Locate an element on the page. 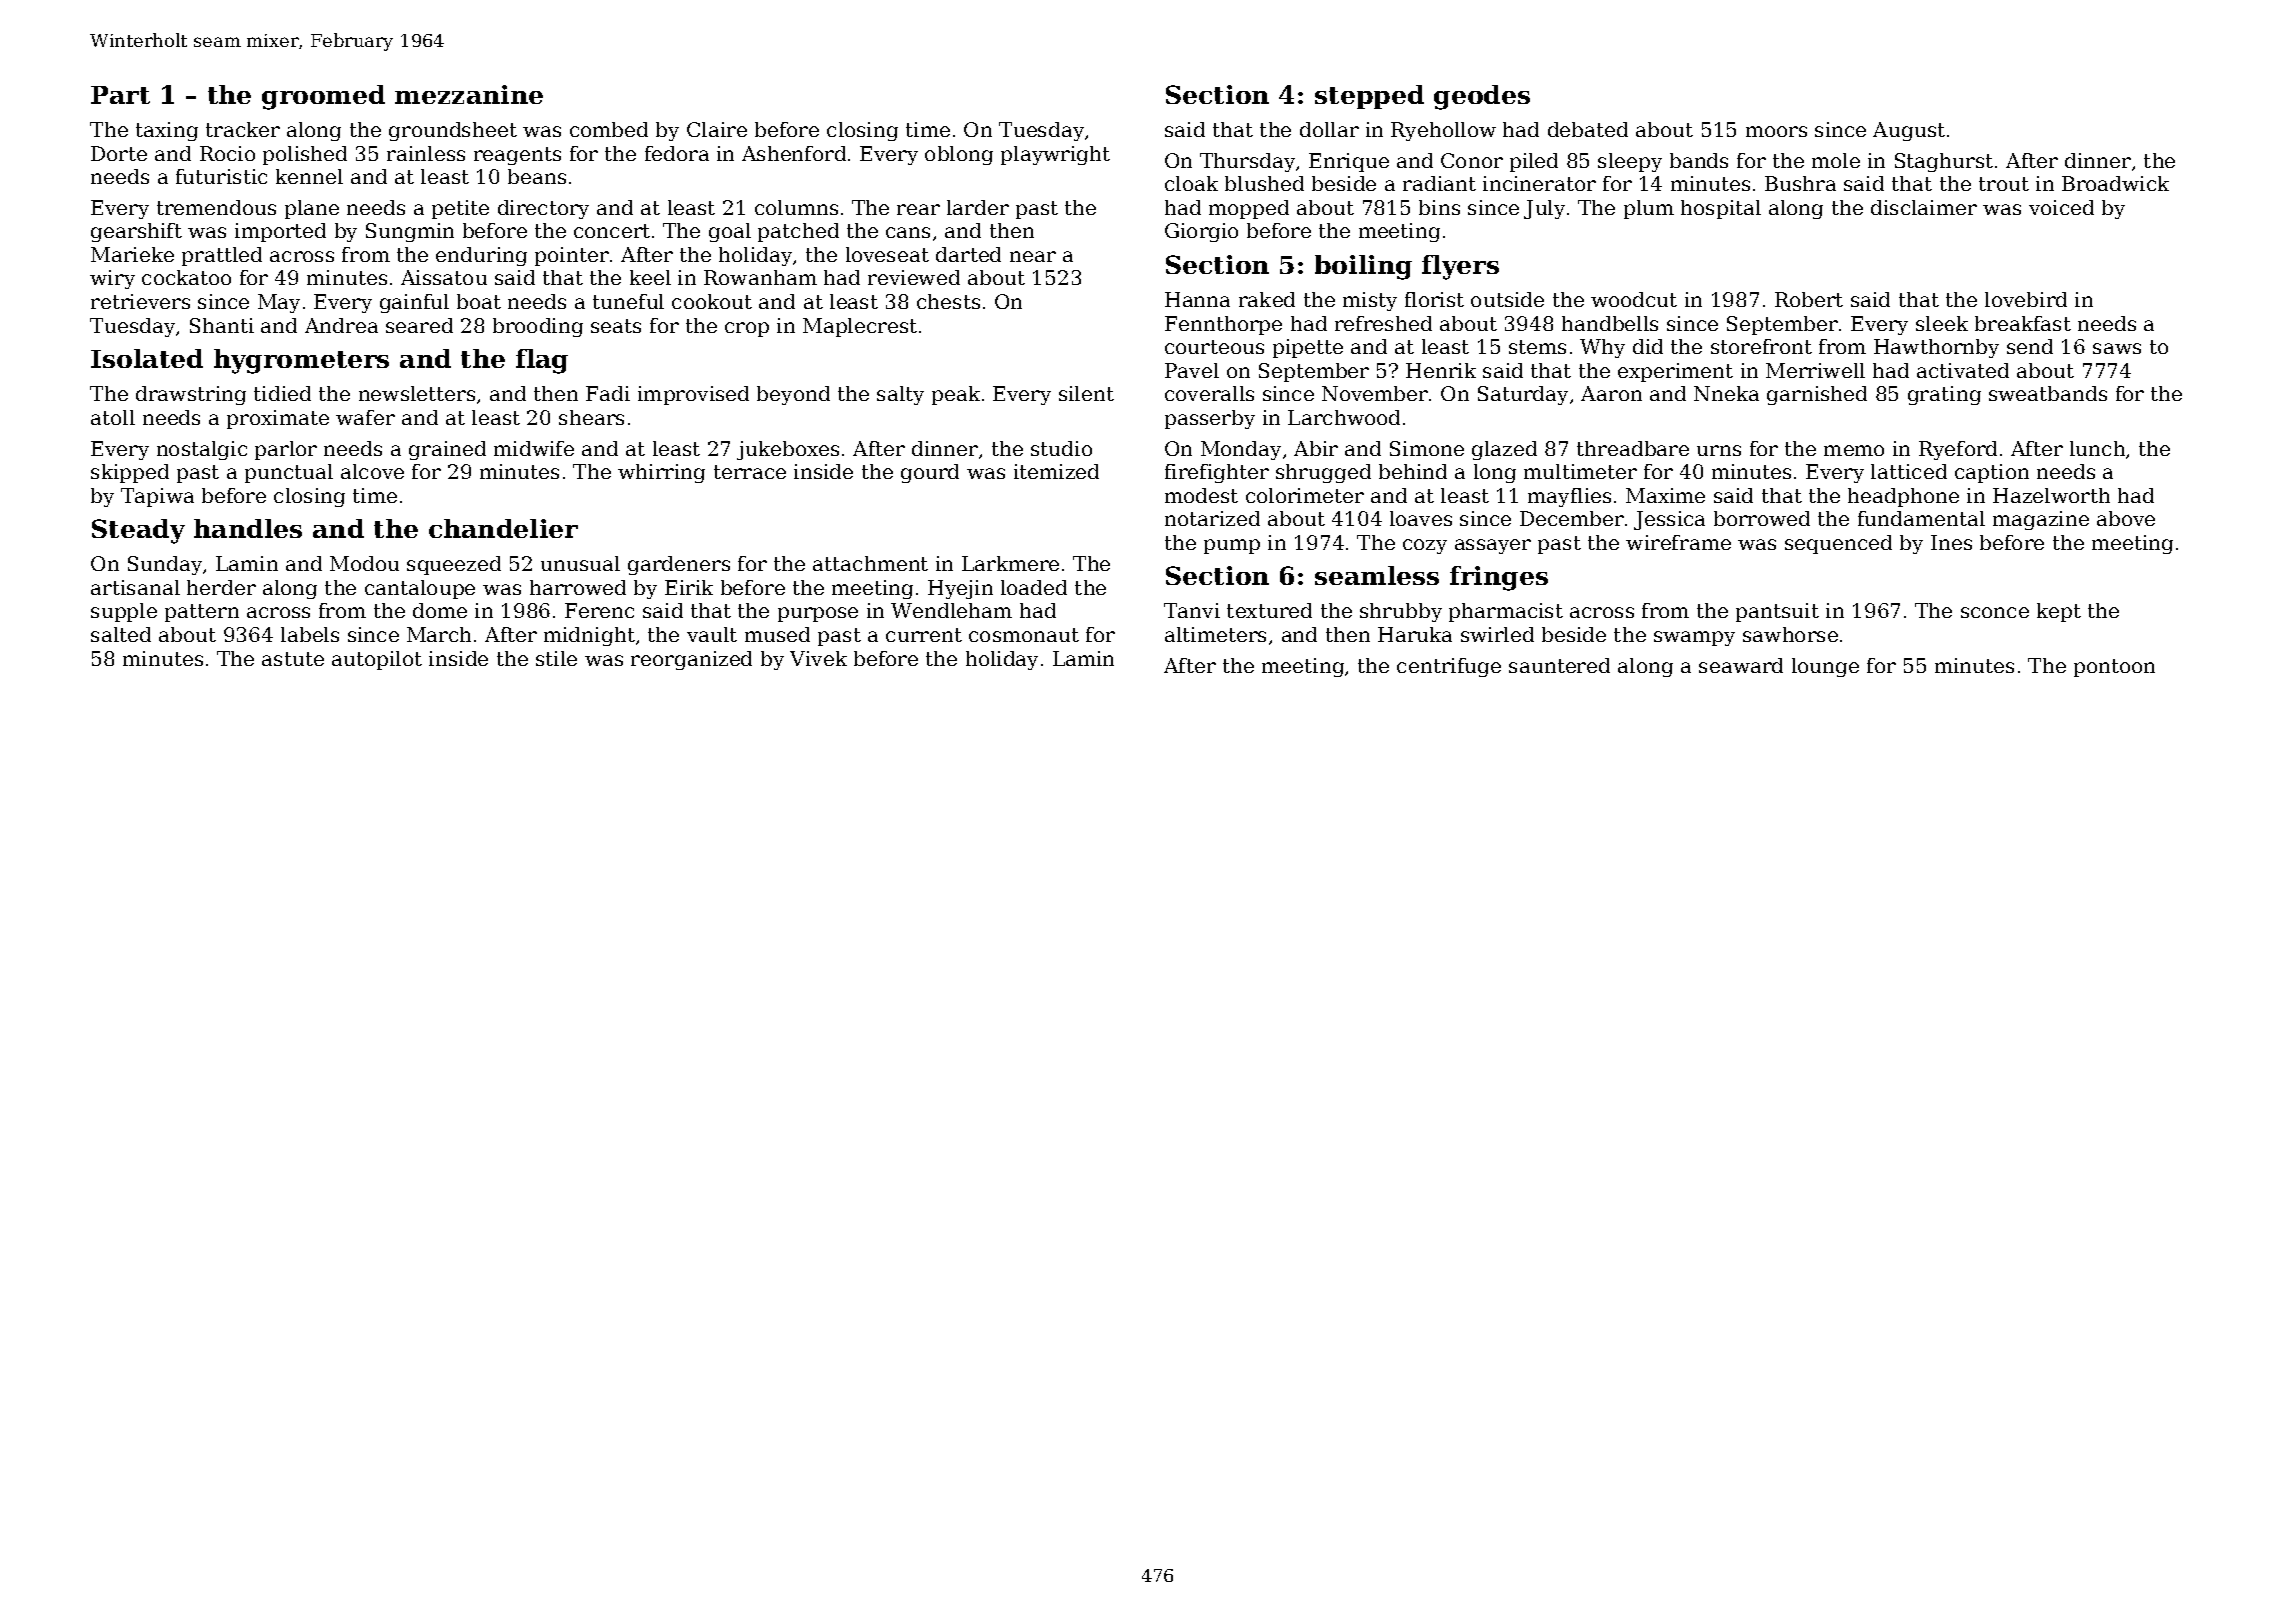 The height and width of the page is (1614, 2282). disclaimer is located at coordinates (1924, 207).
